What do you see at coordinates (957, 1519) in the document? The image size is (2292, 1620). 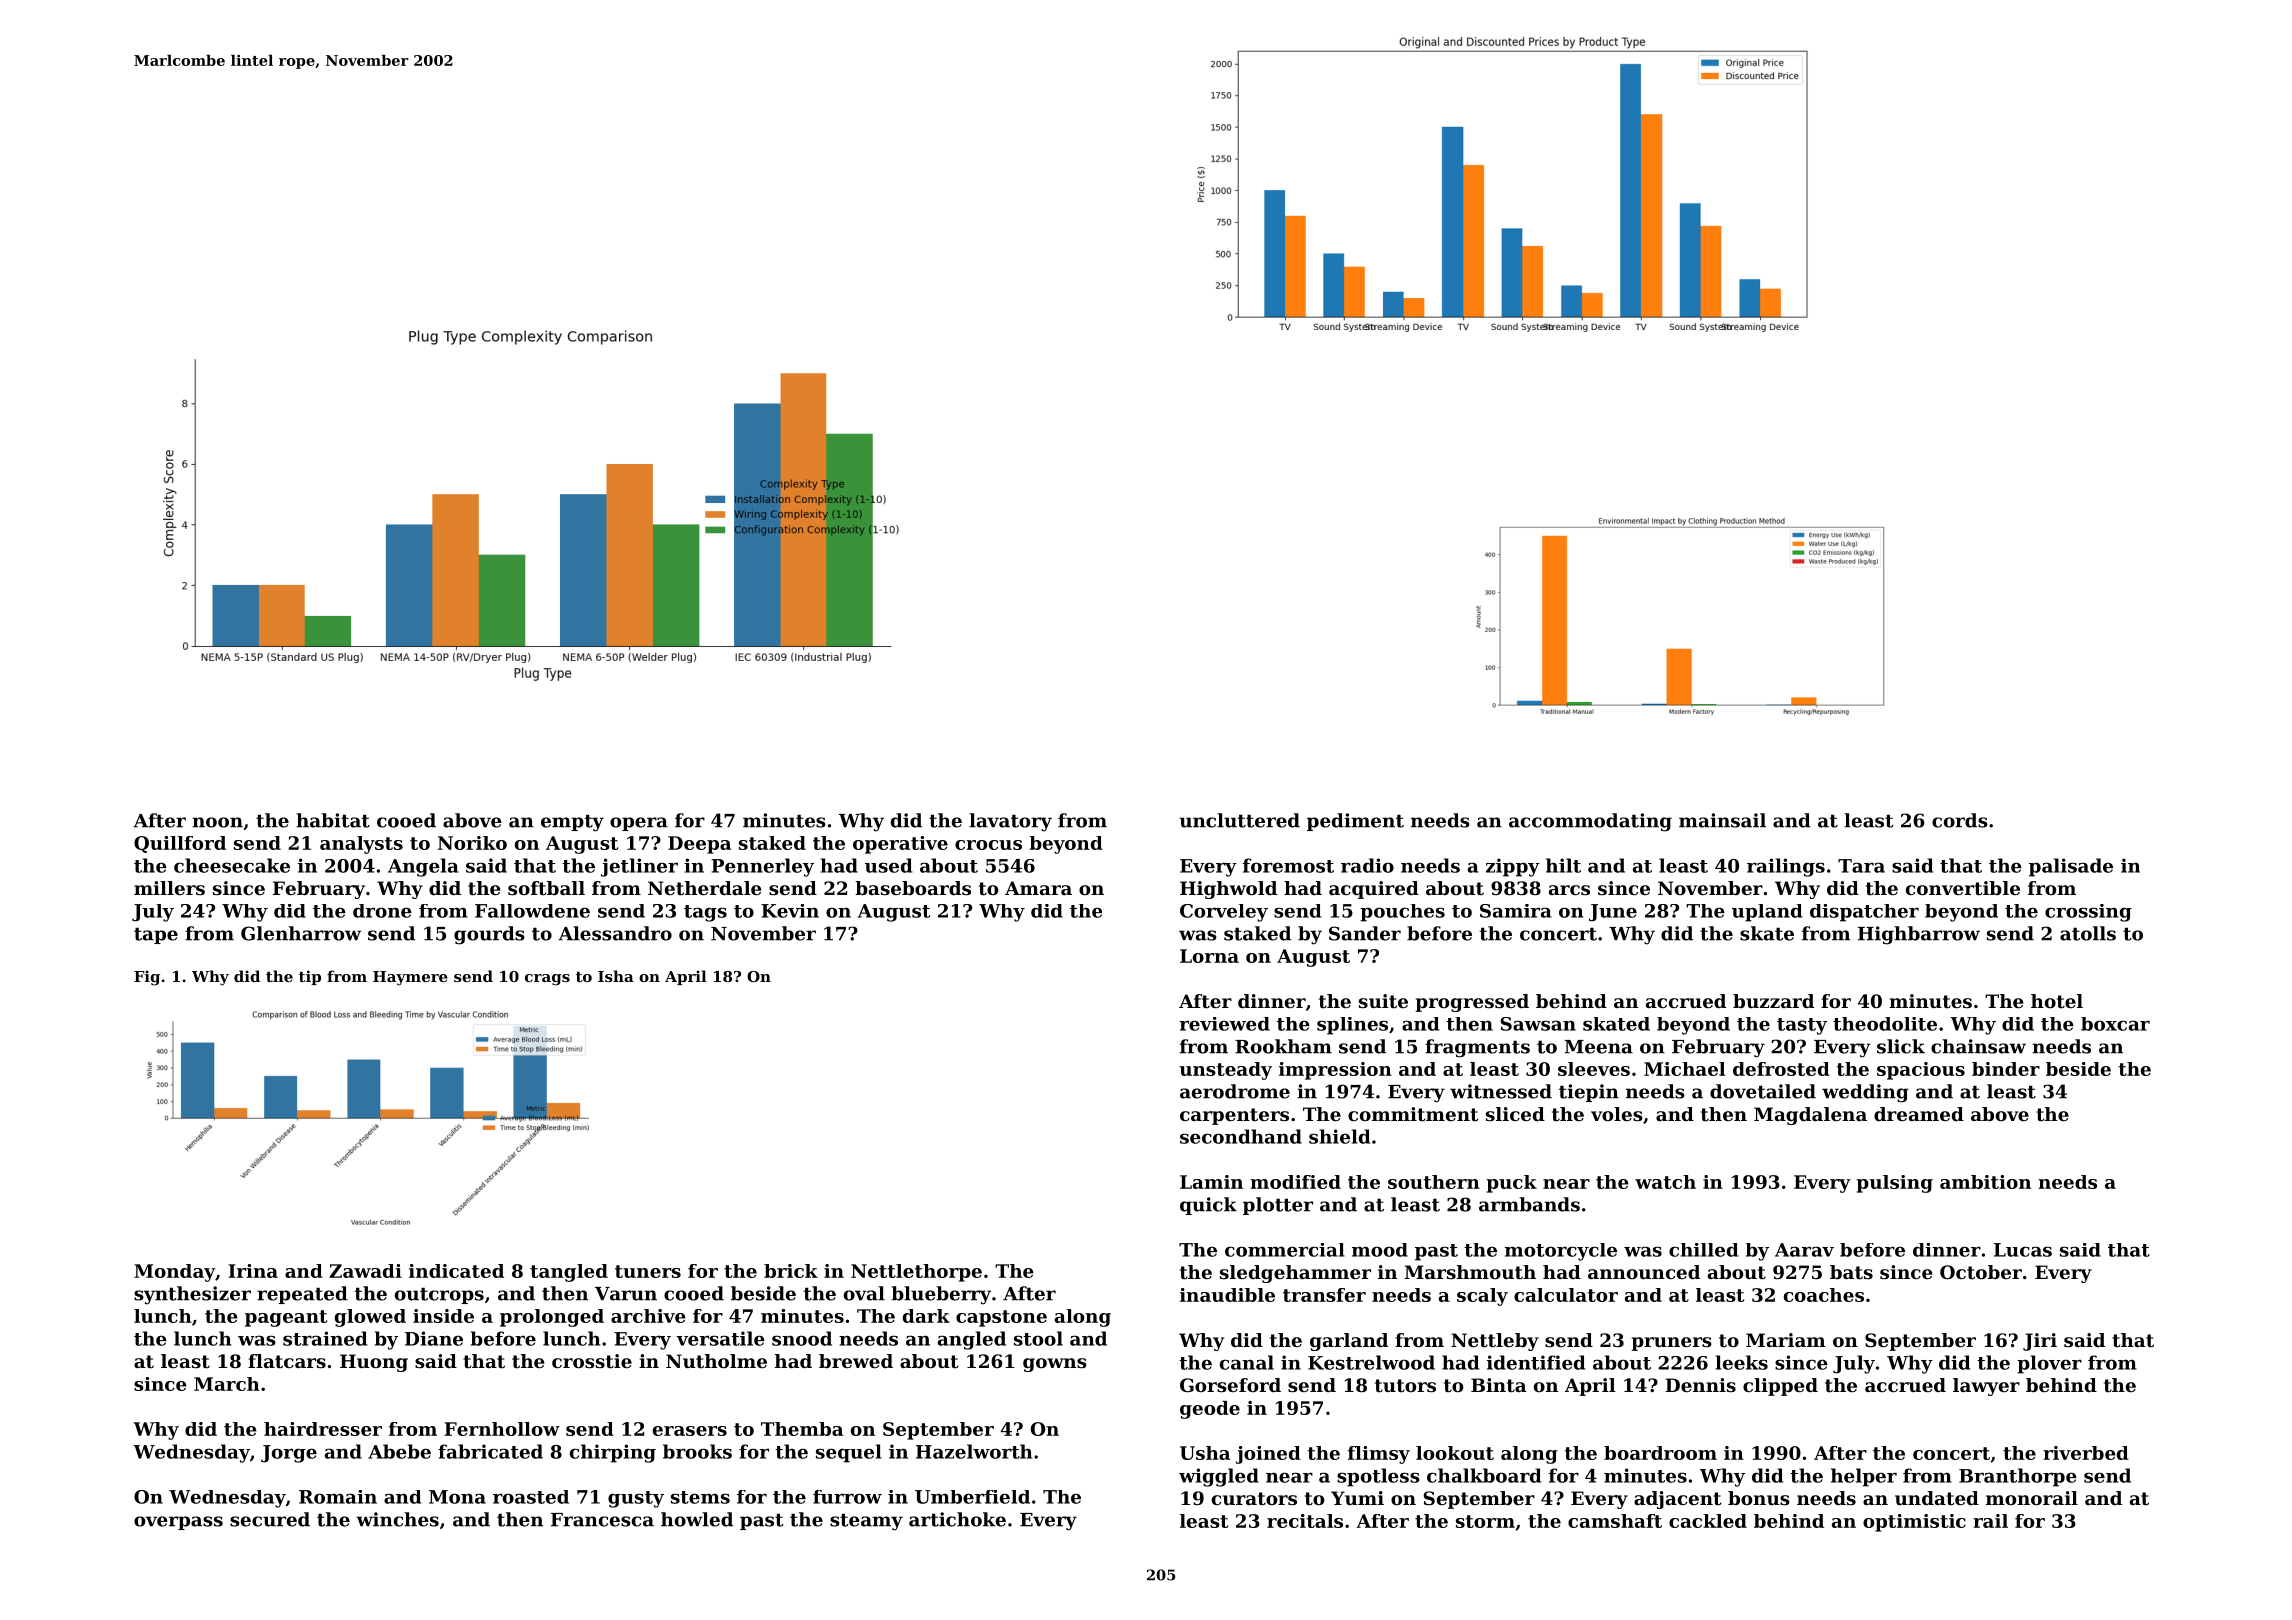 I see `artichoke` at bounding box center [957, 1519].
